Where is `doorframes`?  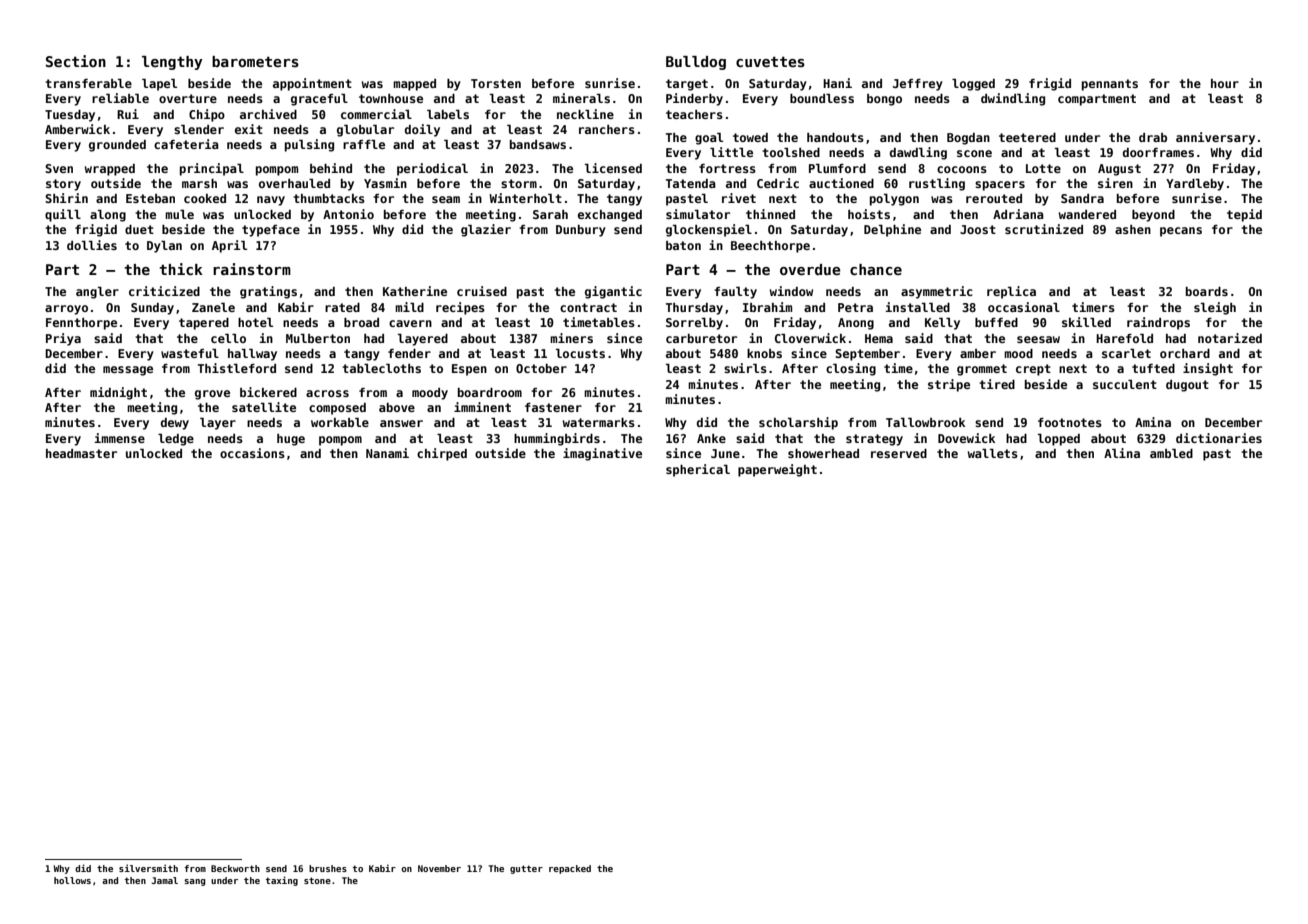
doorframes is located at coordinates (1158, 152).
